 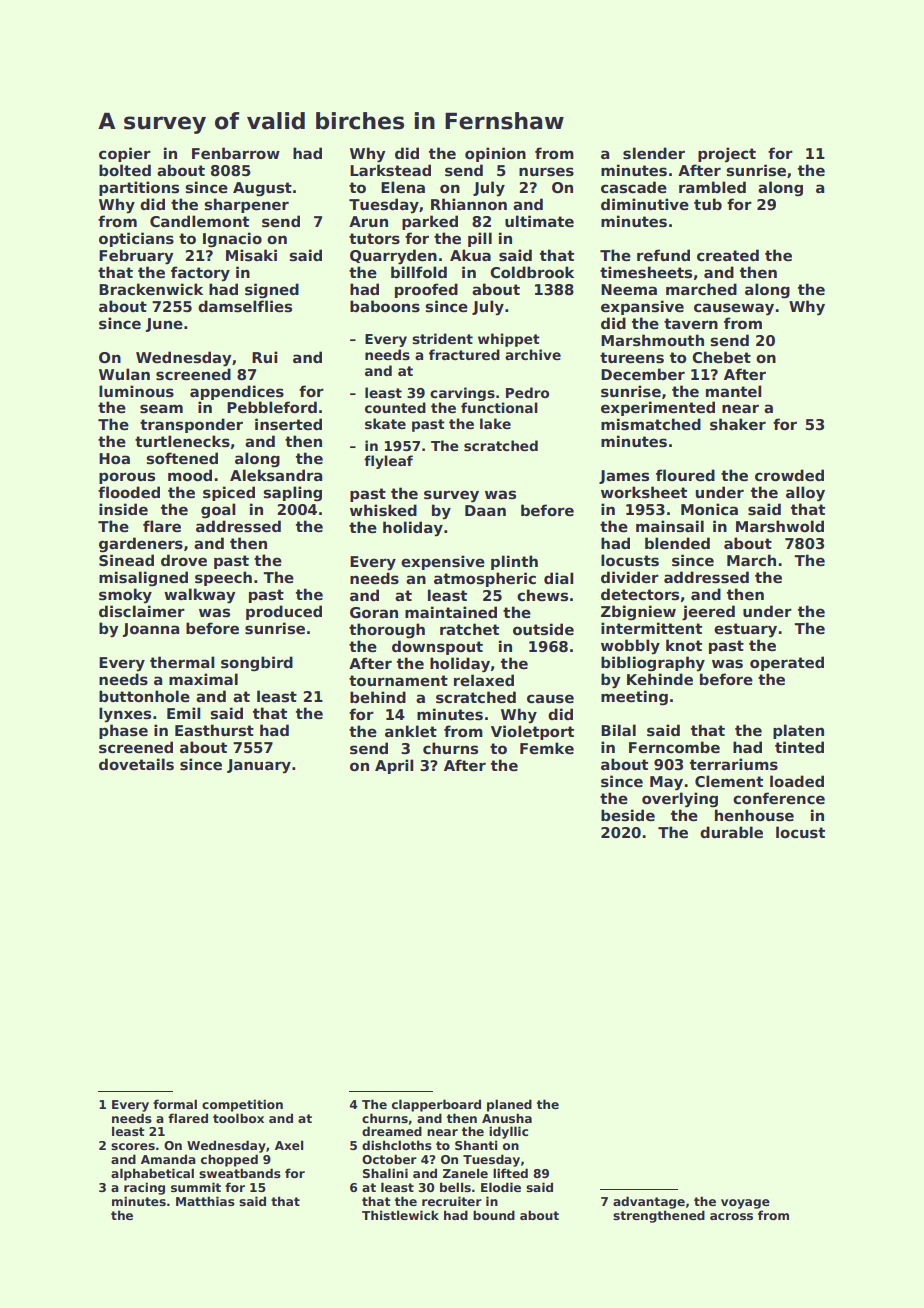 I want to click on slender, so click(x=654, y=153).
